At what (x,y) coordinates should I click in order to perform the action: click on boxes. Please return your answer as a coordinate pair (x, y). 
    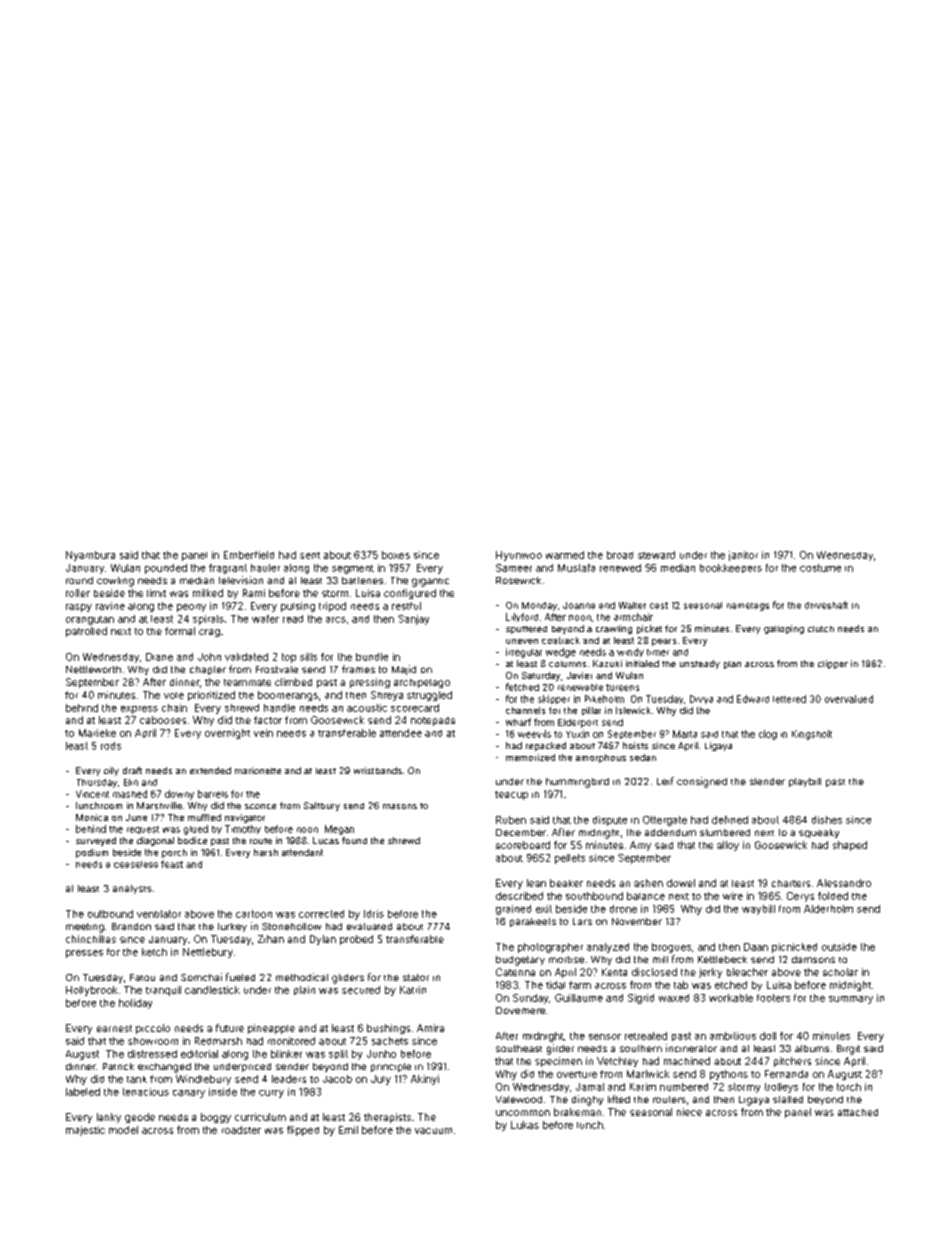
    Looking at the image, I should click on (396, 555).
